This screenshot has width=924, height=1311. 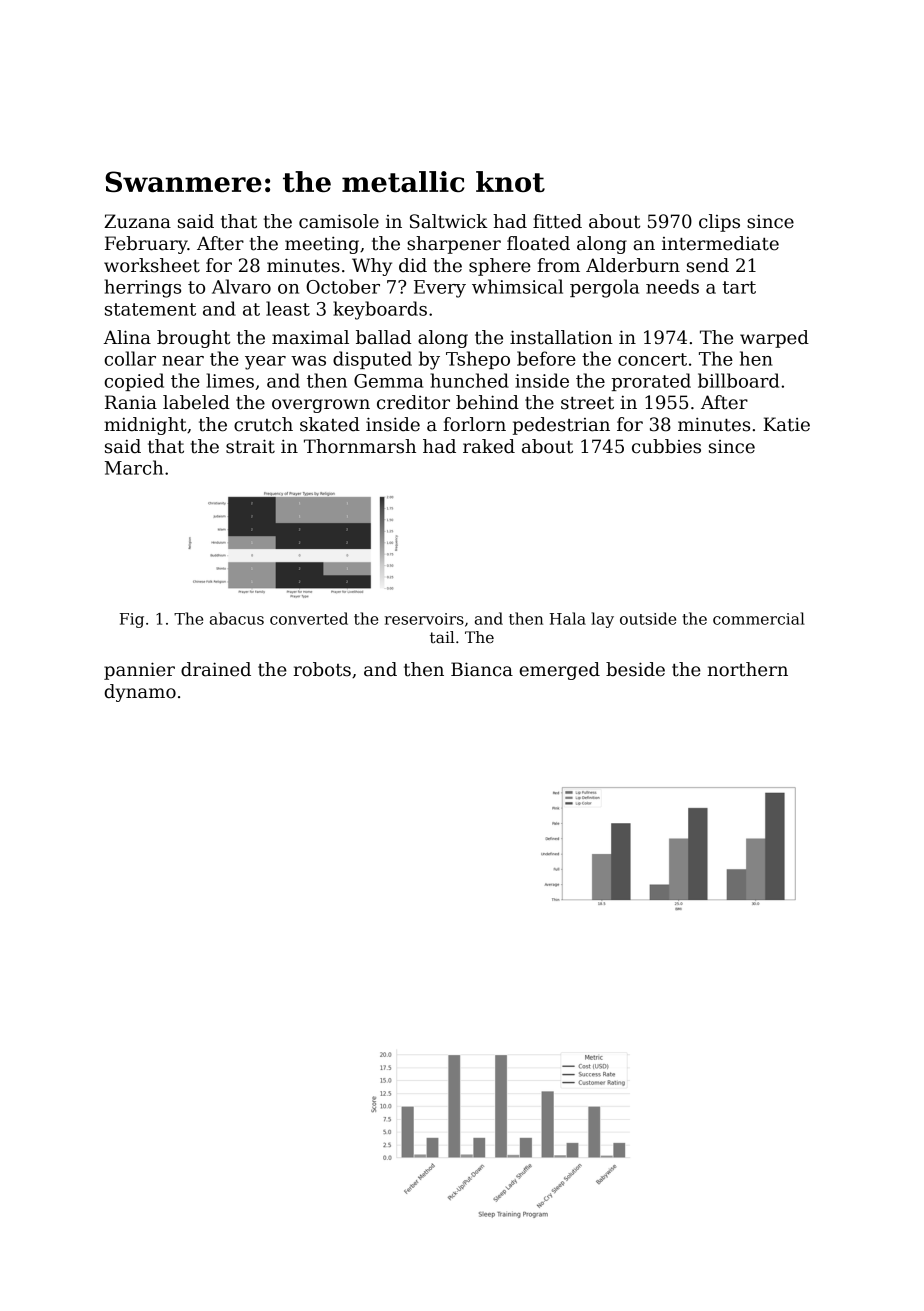 I want to click on Katie, so click(x=786, y=424).
